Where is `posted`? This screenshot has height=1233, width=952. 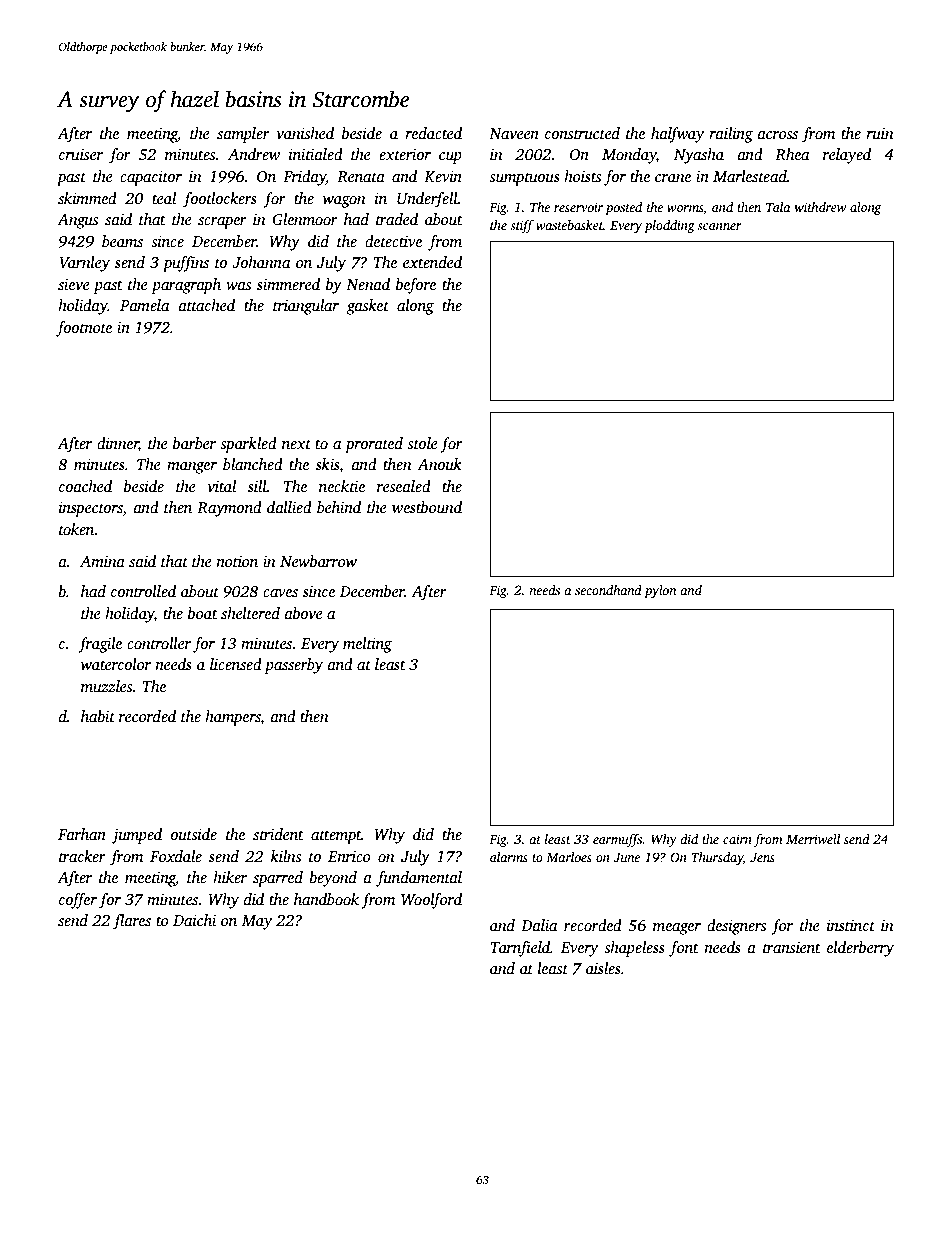 posted is located at coordinates (623, 208).
